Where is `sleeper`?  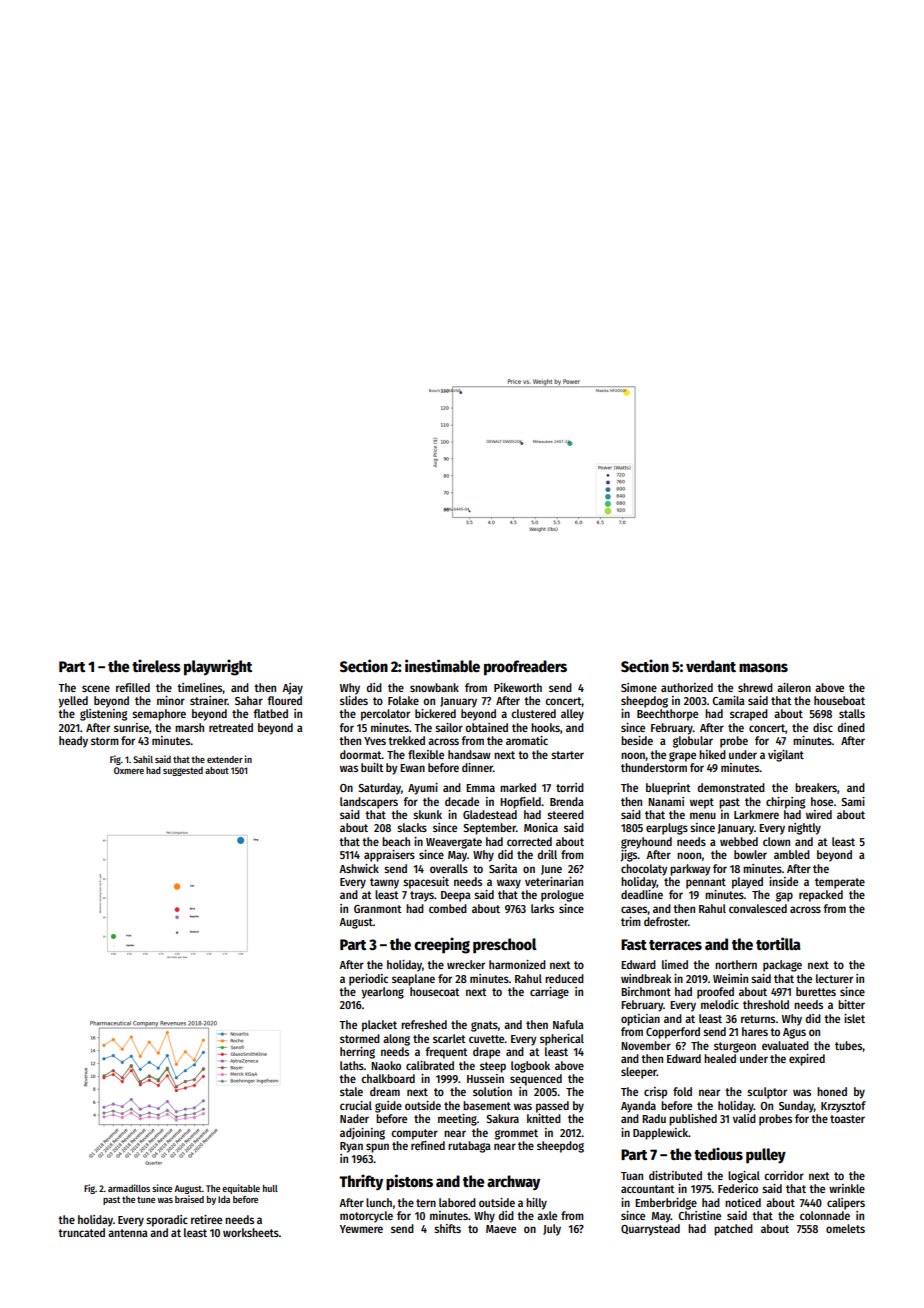 sleeper is located at coordinates (639, 1073).
